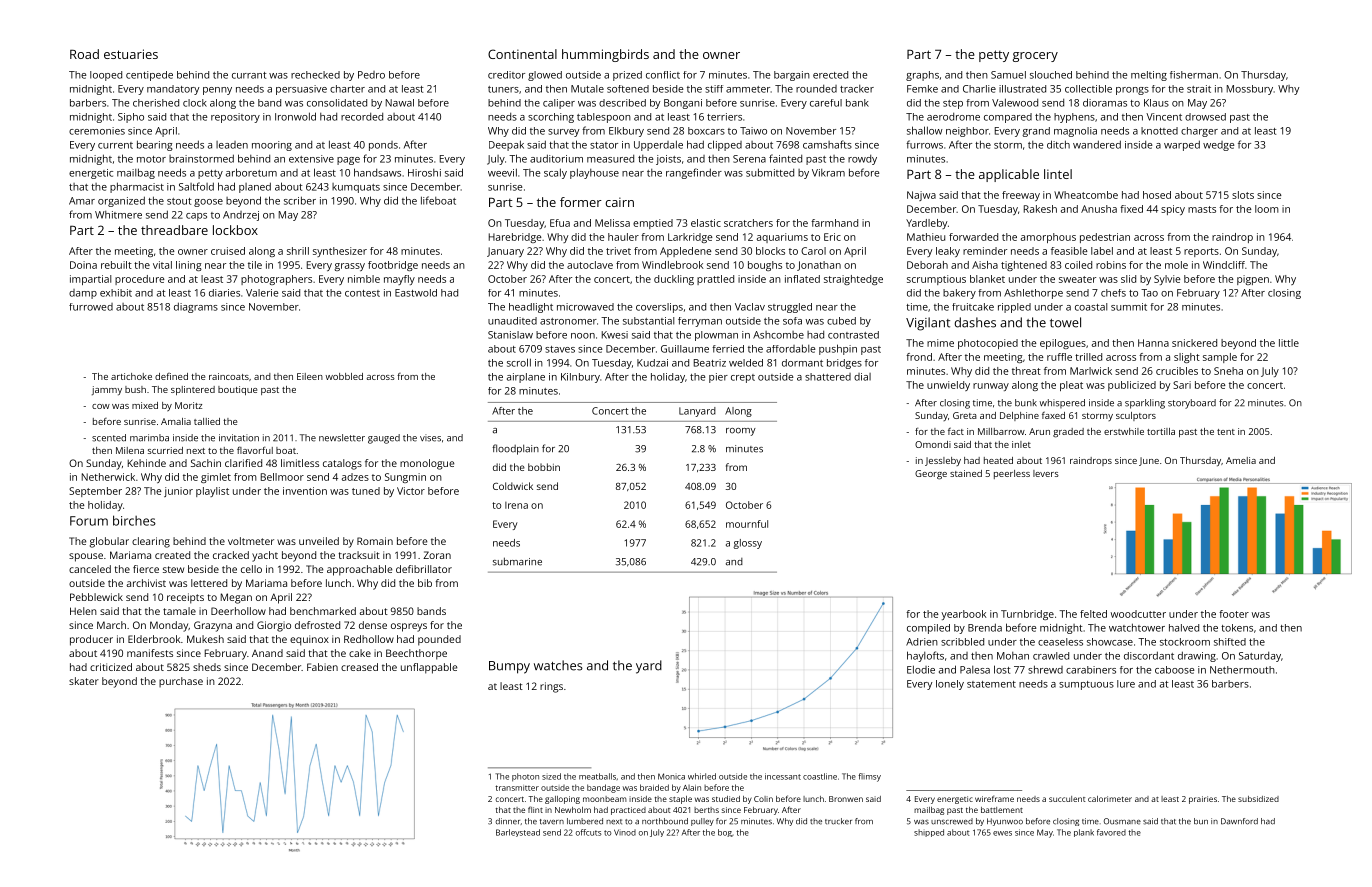 The width and height of the page is (1372, 887). What do you see at coordinates (665, 821) in the page?
I see `northbound` at bounding box center [665, 821].
